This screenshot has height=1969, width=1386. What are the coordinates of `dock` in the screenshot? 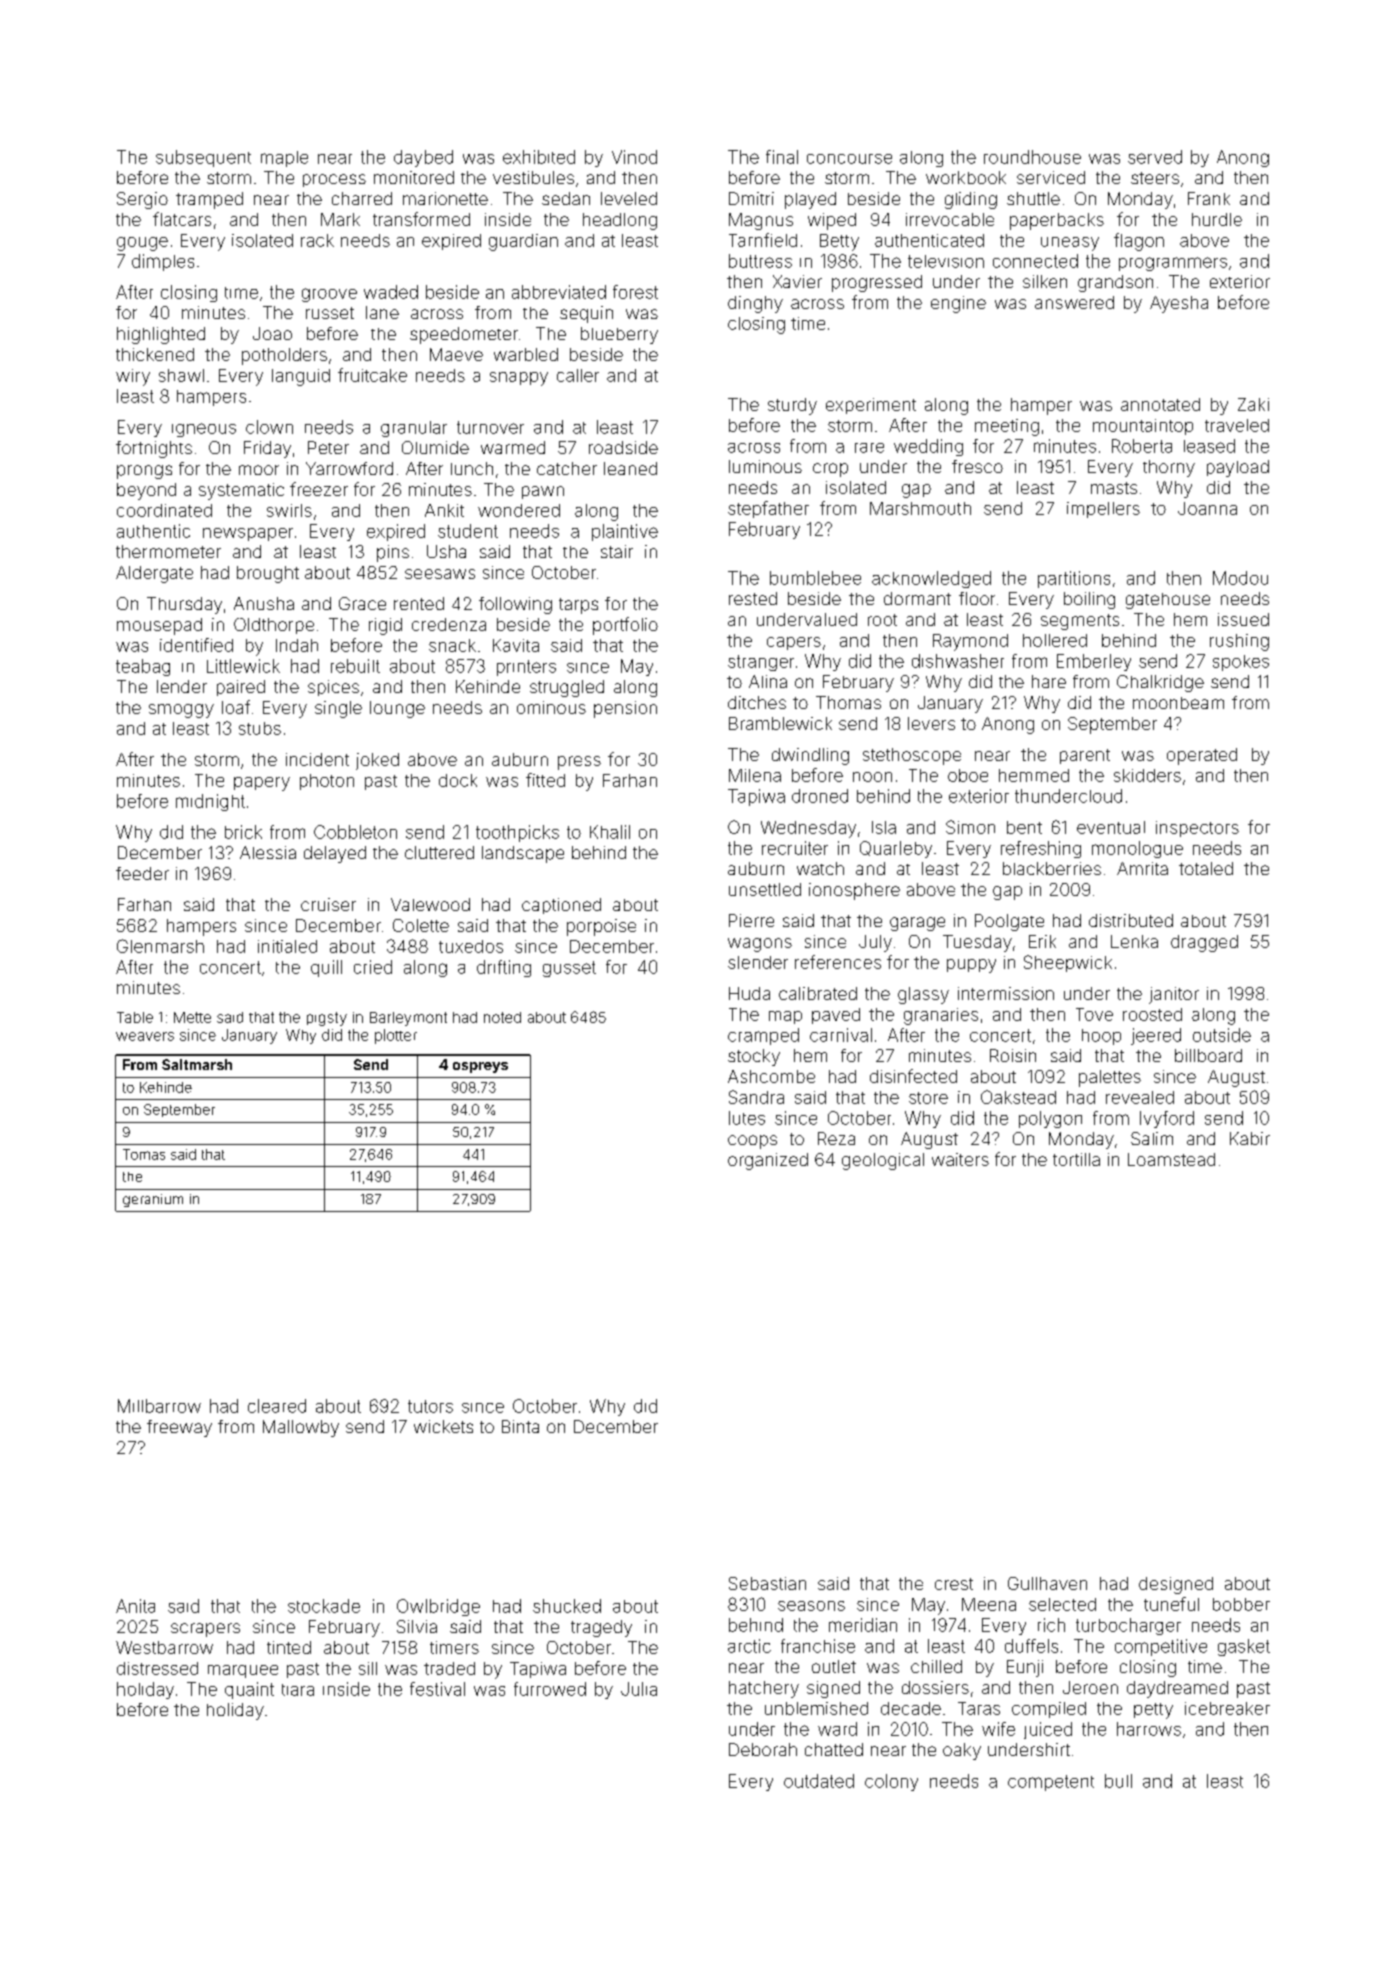 It's located at (458, 780).
